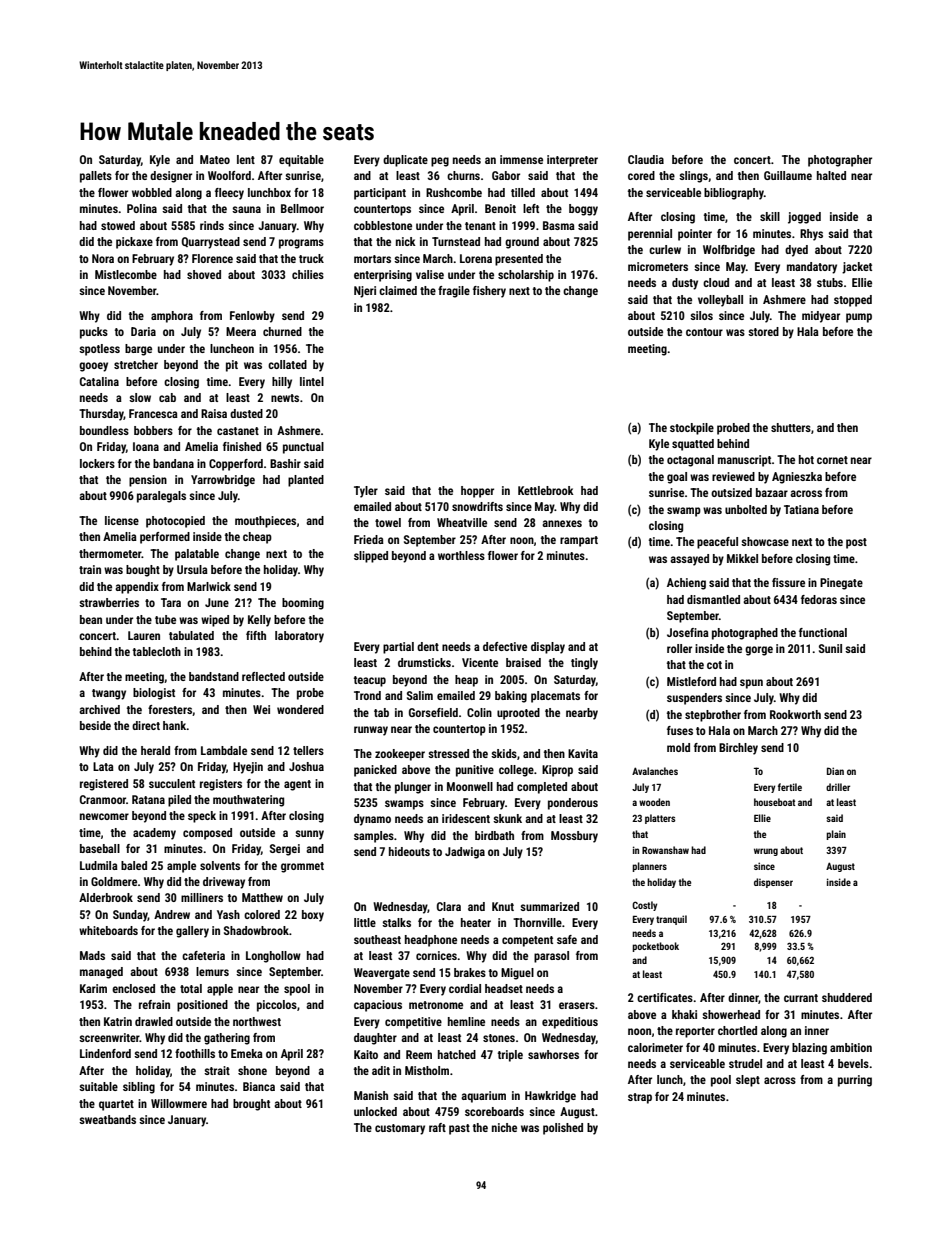 The image size is (952, 1233). Describe the element at coordinates (859, 318) in the screenshot. I see `pump` at that location.
